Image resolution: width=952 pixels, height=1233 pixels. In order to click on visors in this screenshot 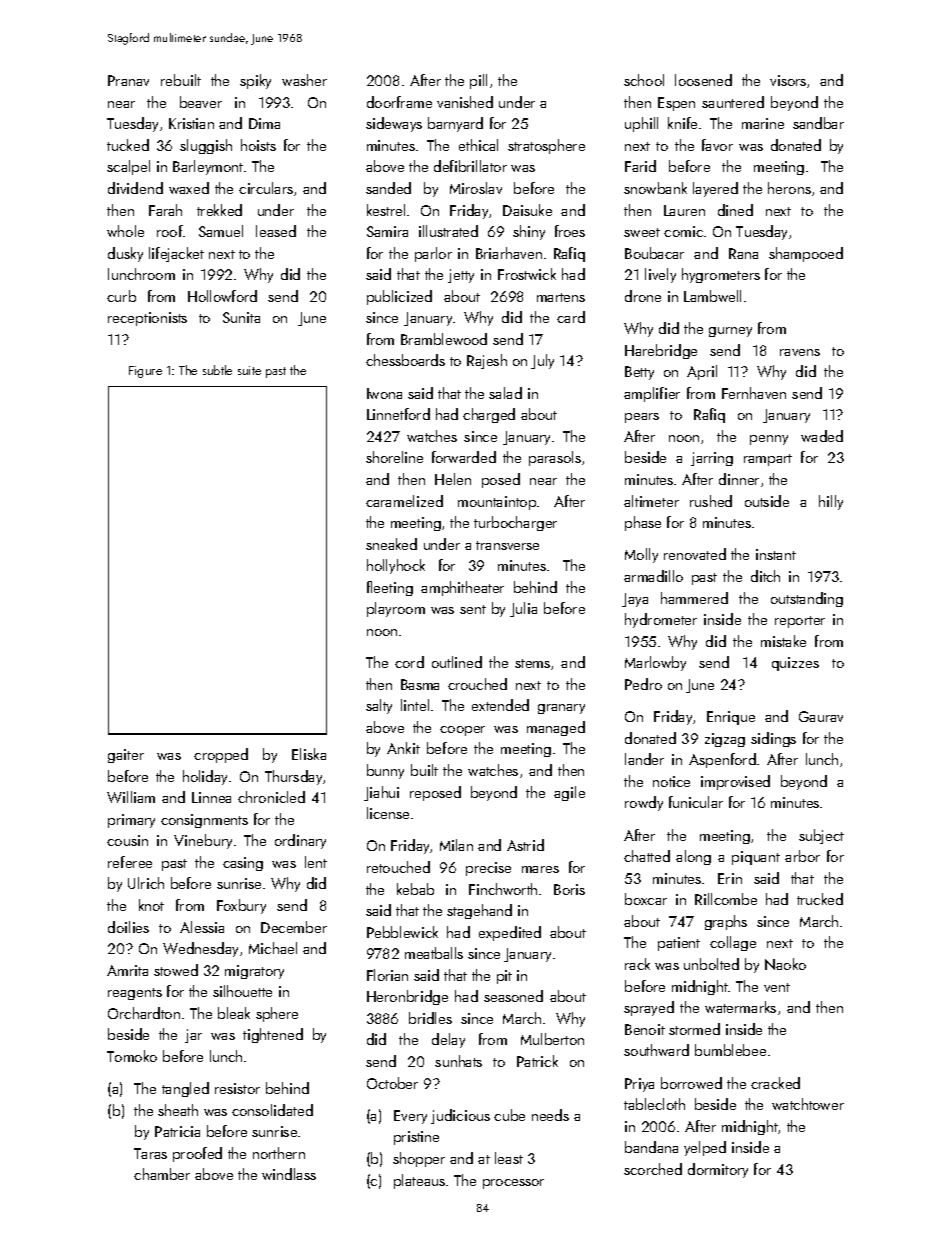, I will do `click(788, 80)`.
